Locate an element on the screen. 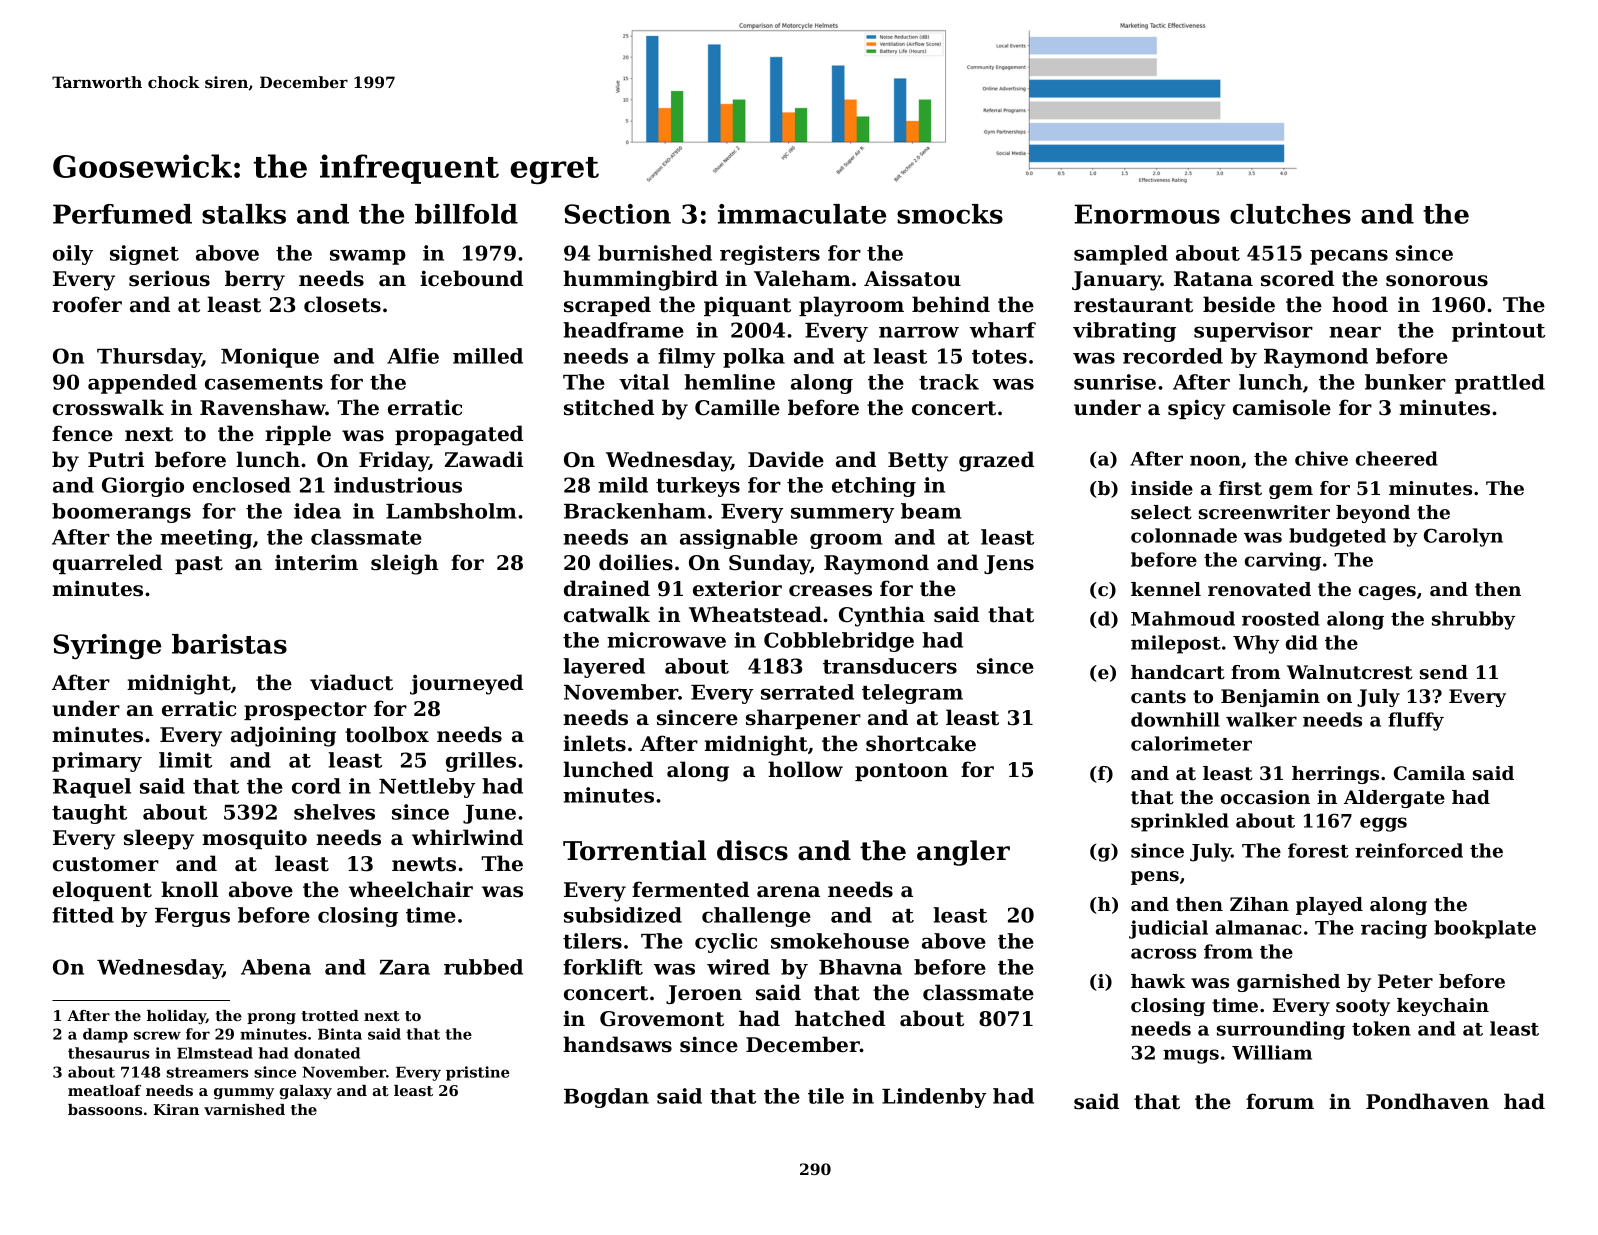 The width and height of the screenshot is (1598, 1235). immaculate is located at coordinates (802, 214).
